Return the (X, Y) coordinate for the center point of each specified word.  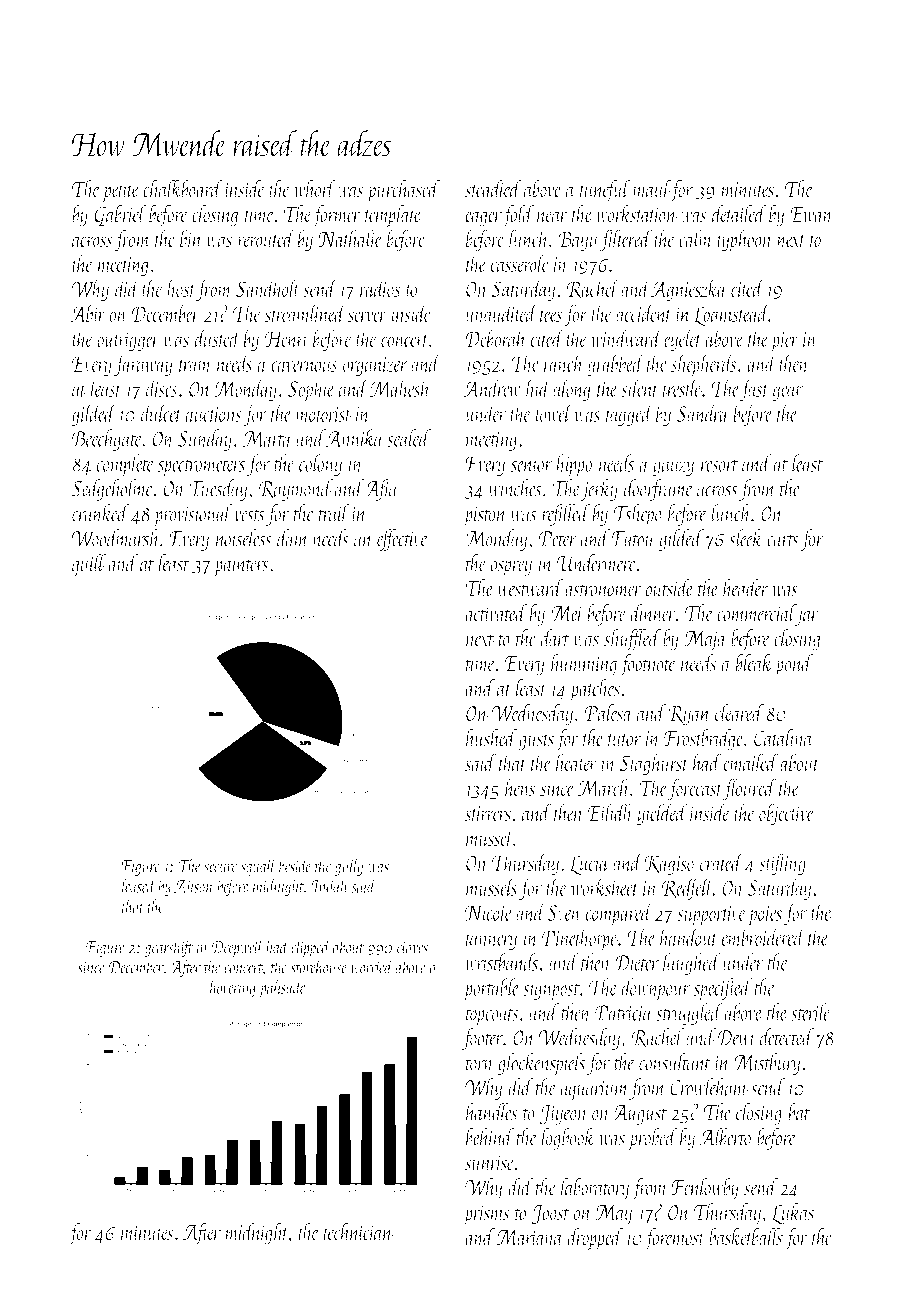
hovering (233, 988)
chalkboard (183, 188)
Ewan (812, 214)
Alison (194, 885)
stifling (782, 864)
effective (403, 540)
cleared (739, 712)
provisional (193, 515)
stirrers (488, 813)
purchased (403, 191)
